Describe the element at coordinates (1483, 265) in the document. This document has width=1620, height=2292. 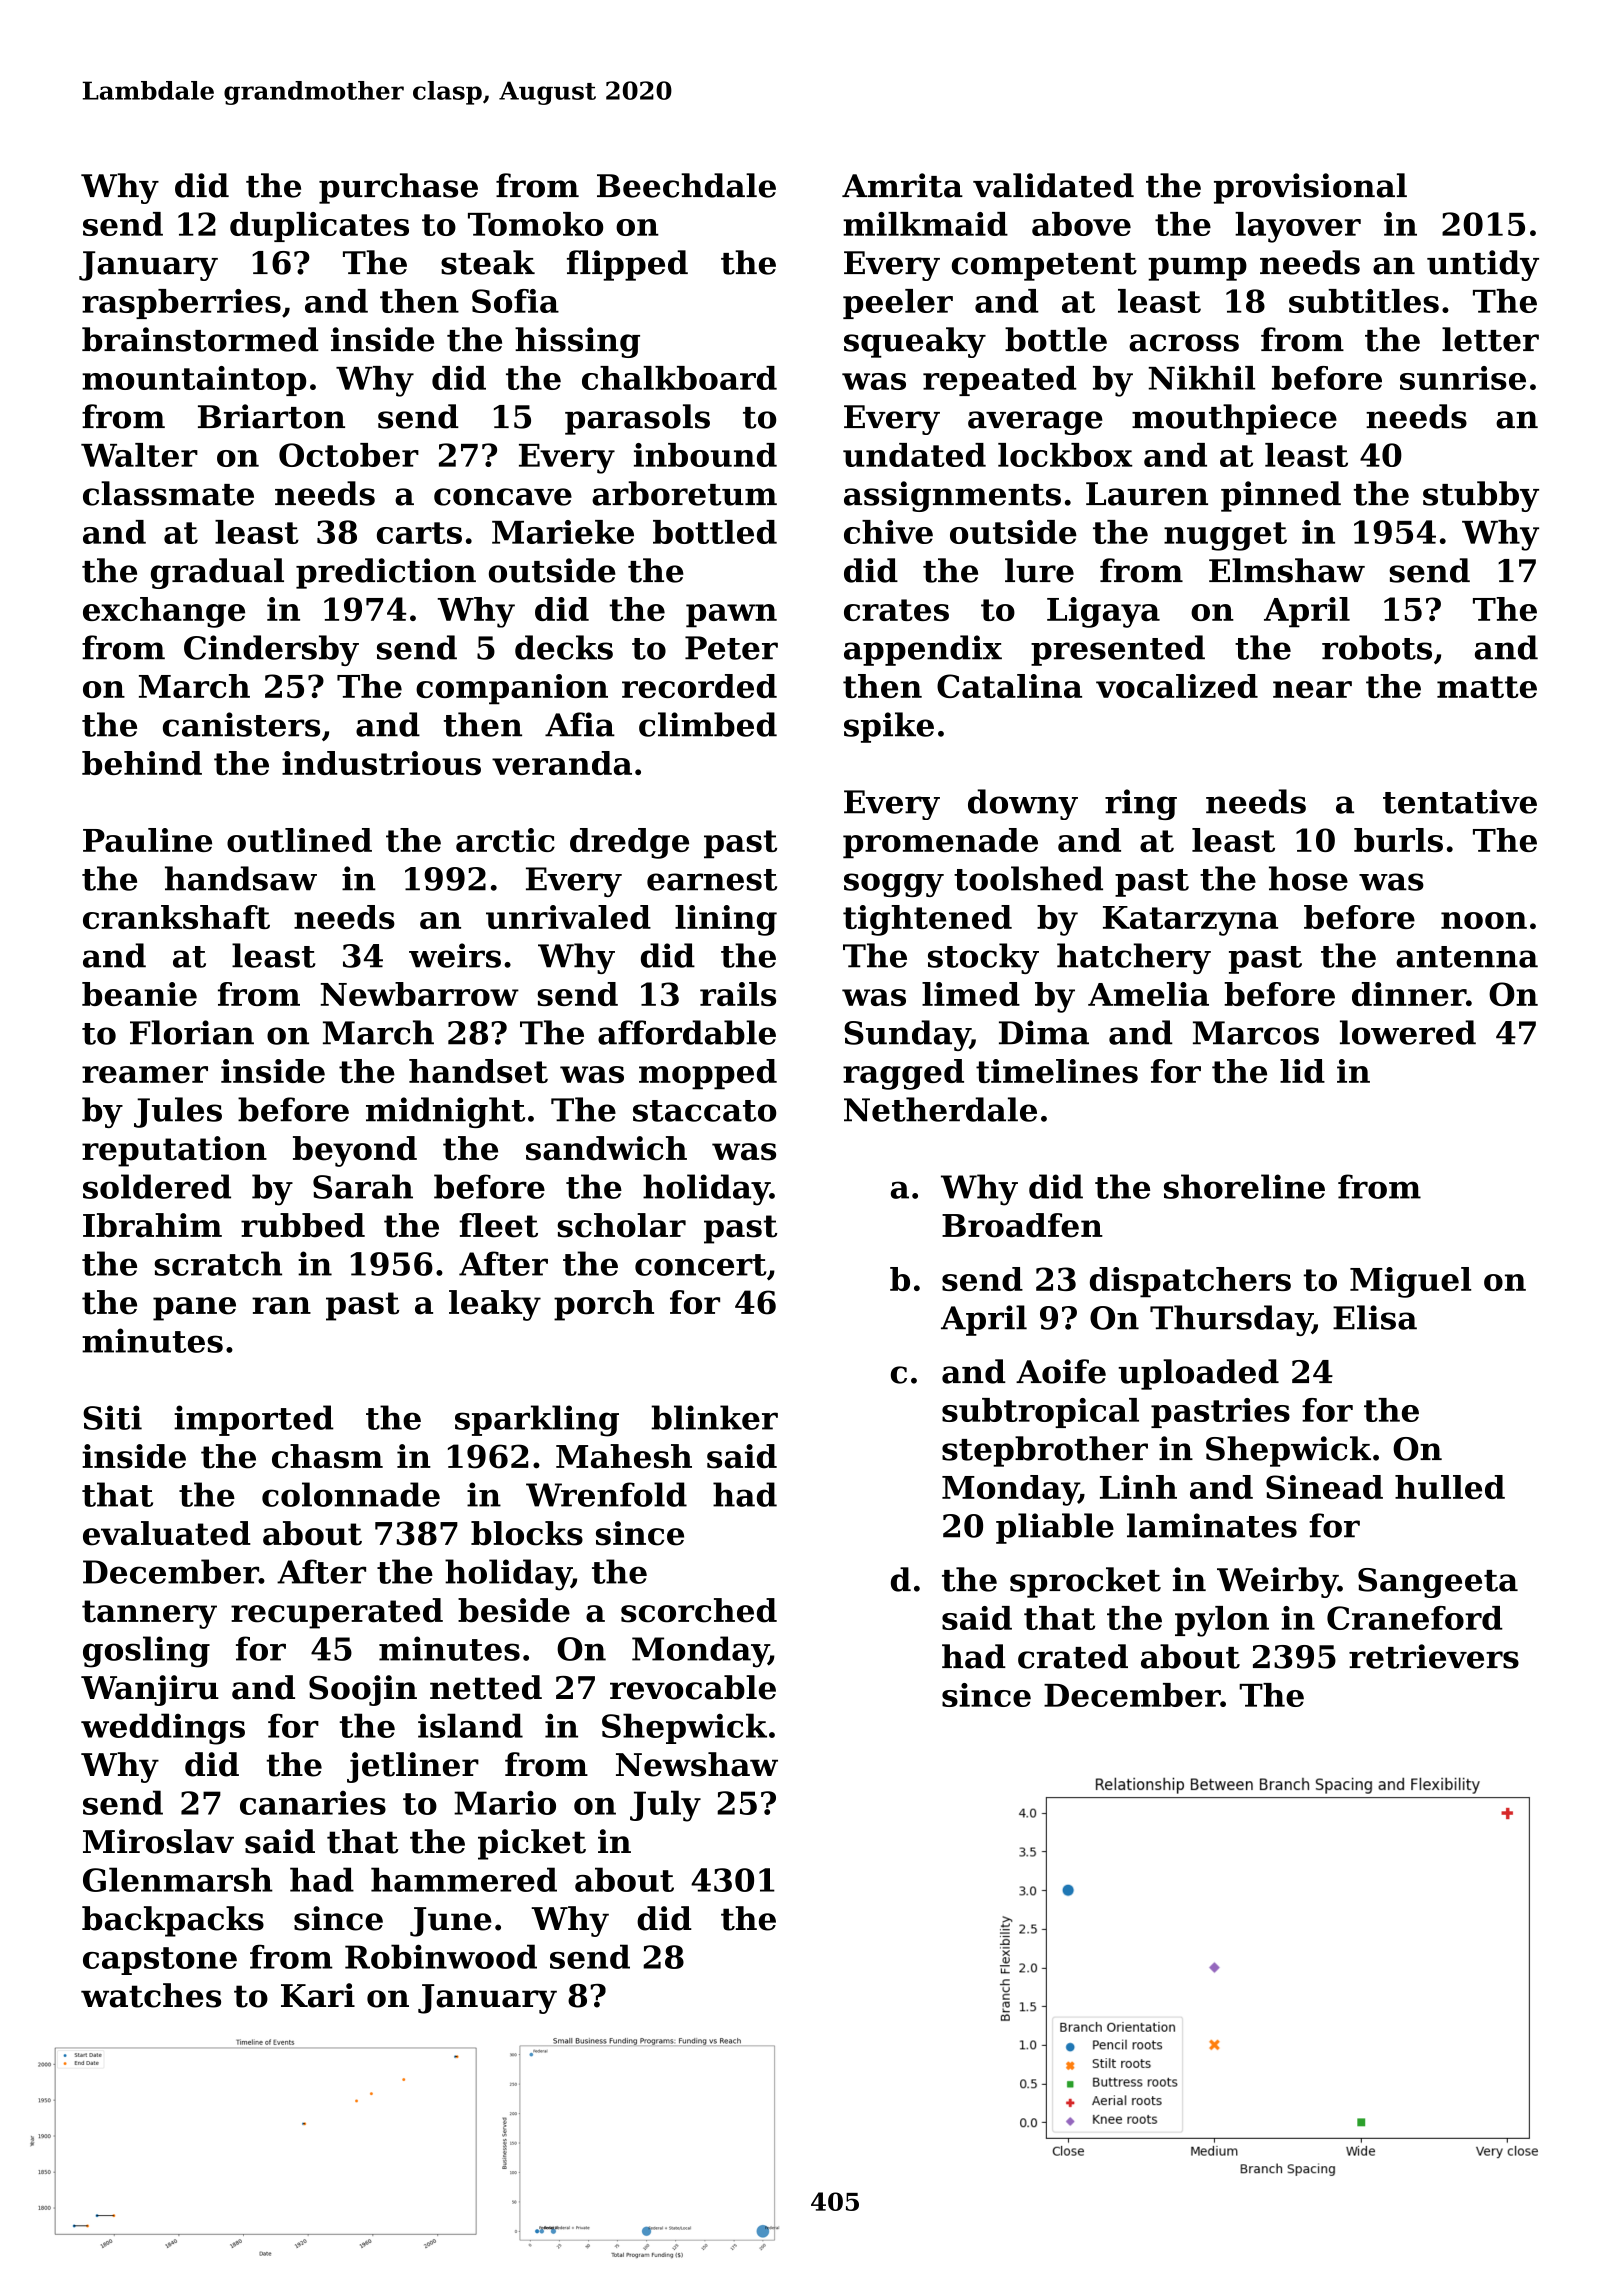
I see `untidy` at that location.
